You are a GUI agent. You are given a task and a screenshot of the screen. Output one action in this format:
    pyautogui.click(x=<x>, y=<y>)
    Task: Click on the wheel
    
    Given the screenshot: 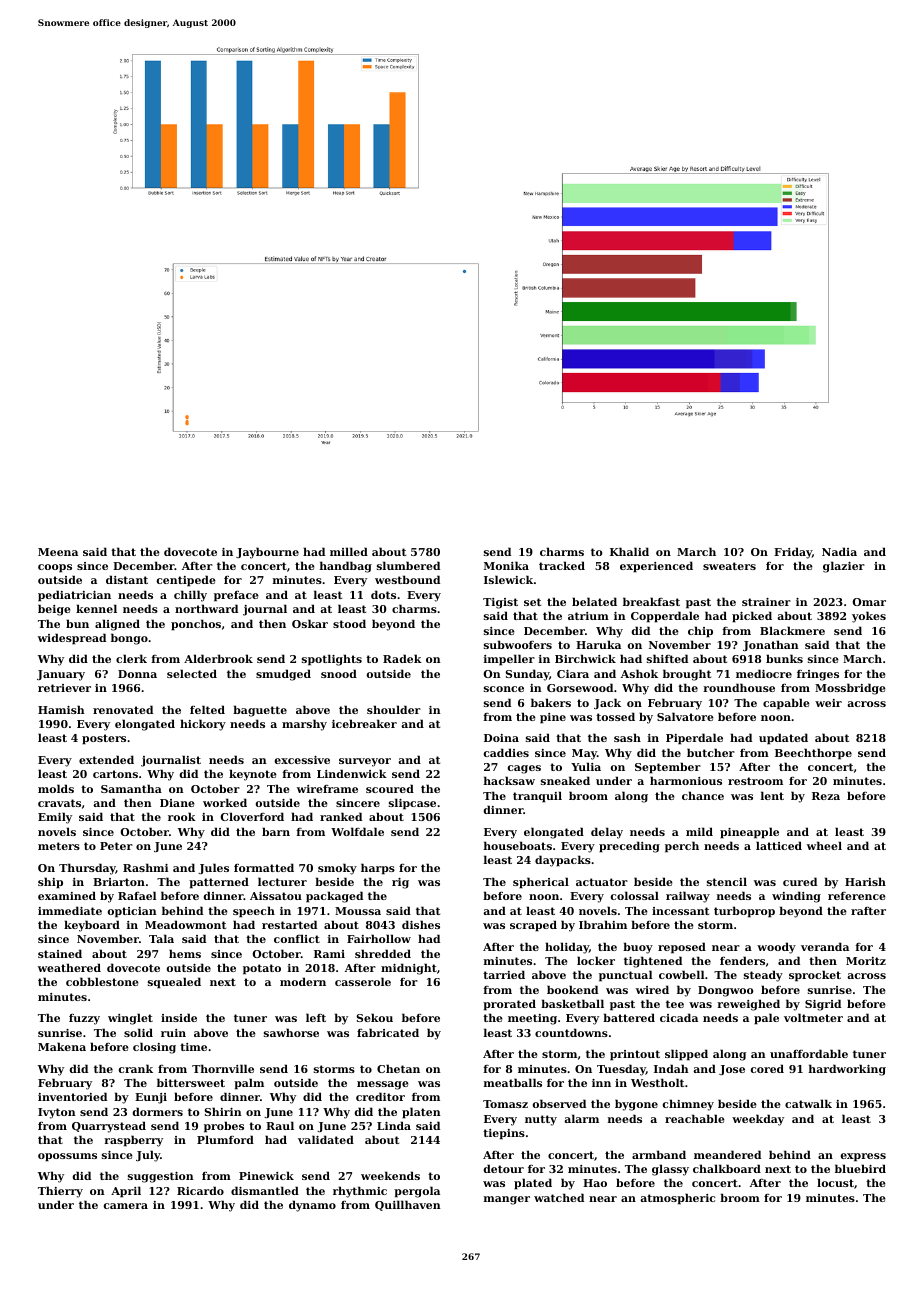 What is the action you would take?
    pyautogui.click(x=824, y=845)
